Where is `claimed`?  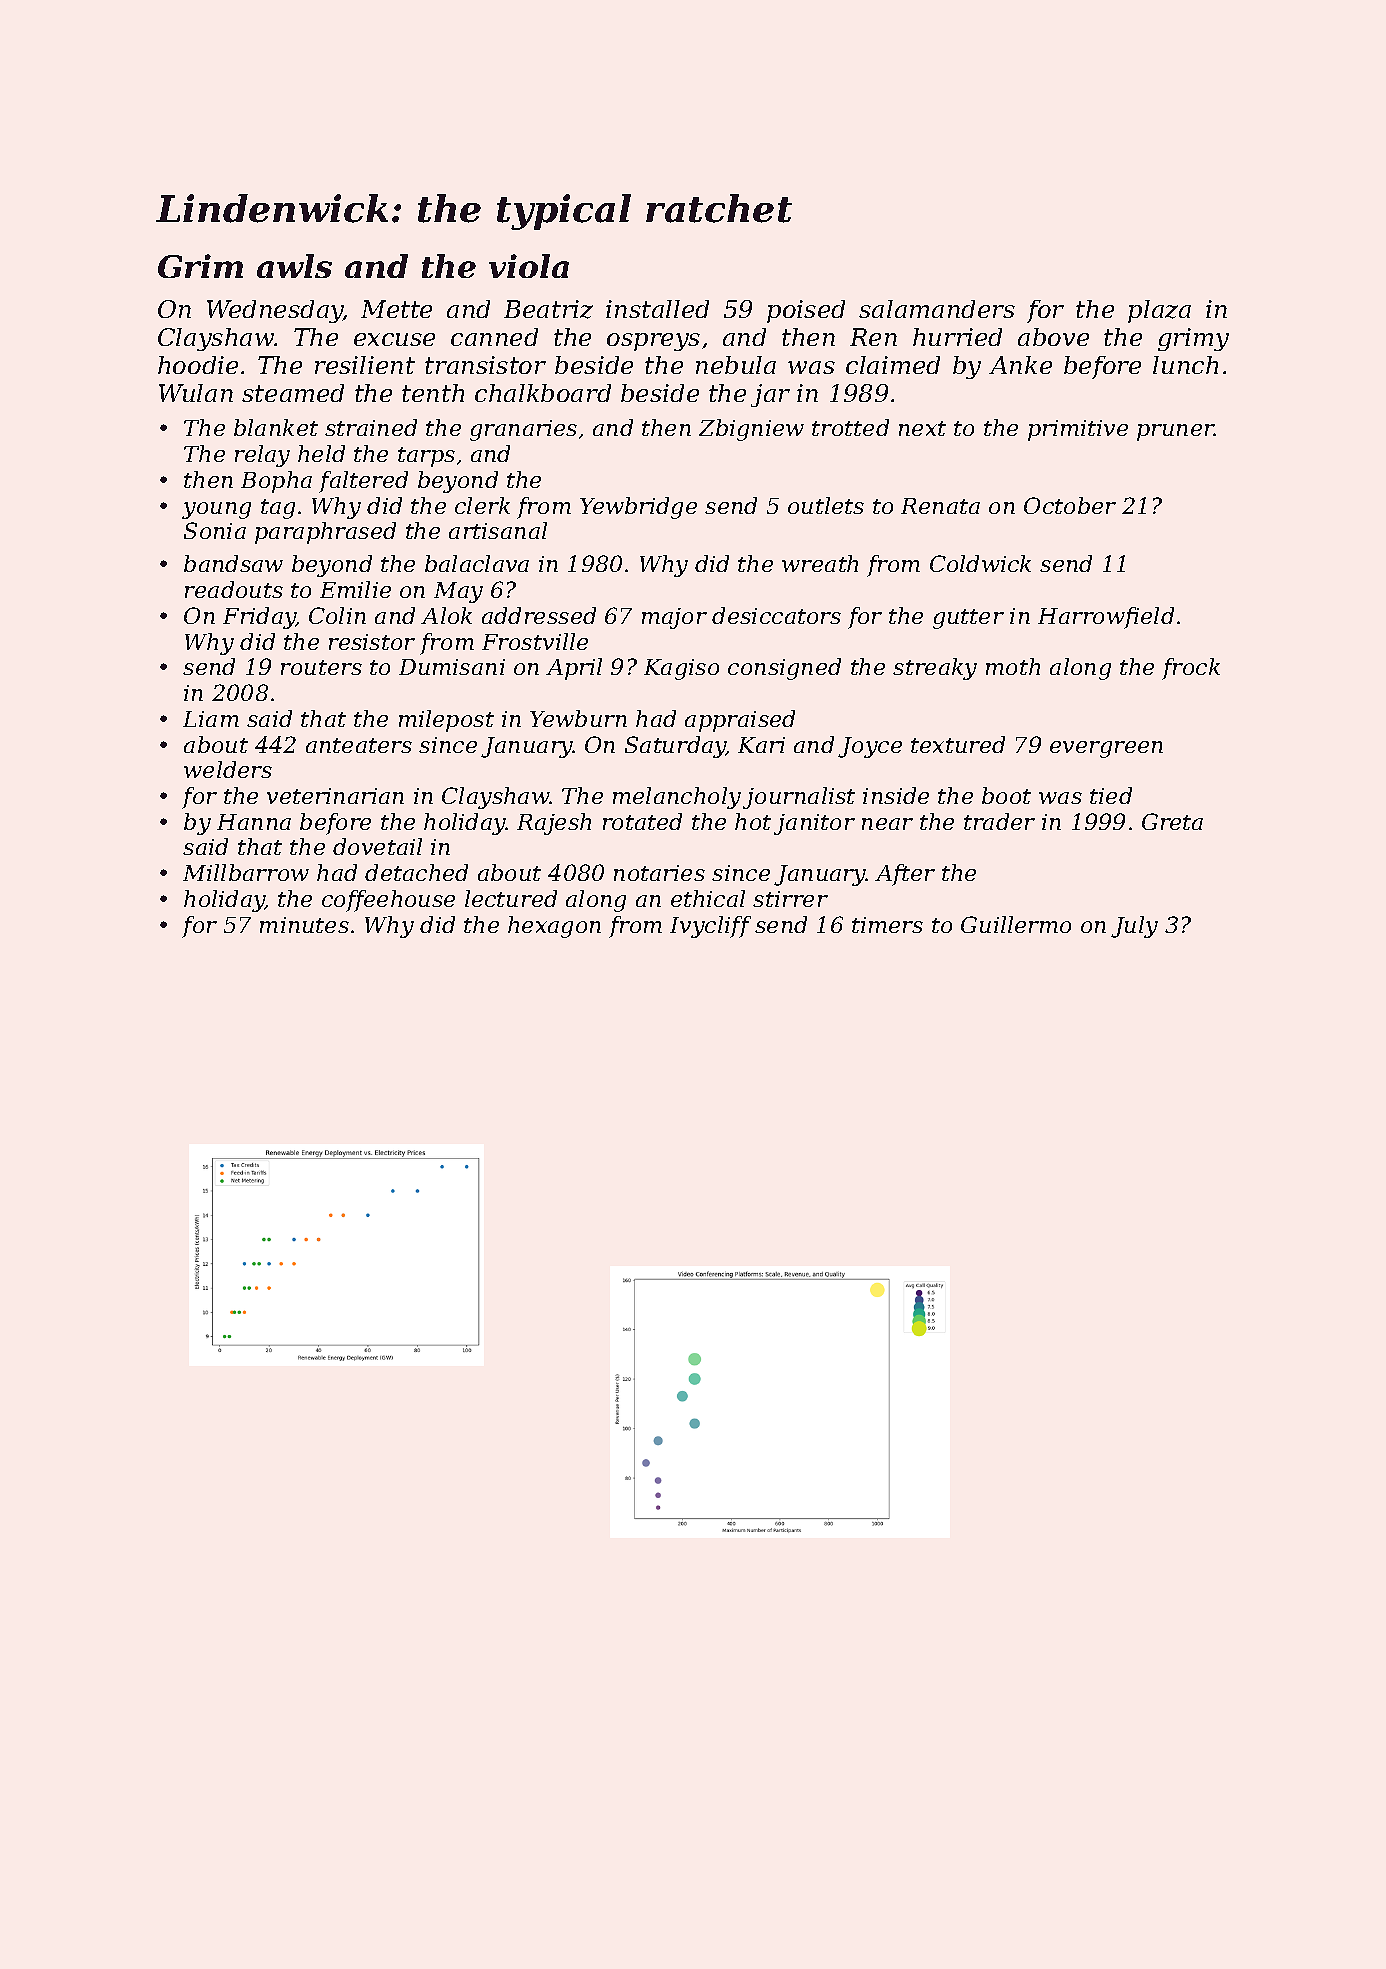 claimed is located at coordinates (893, 365).
